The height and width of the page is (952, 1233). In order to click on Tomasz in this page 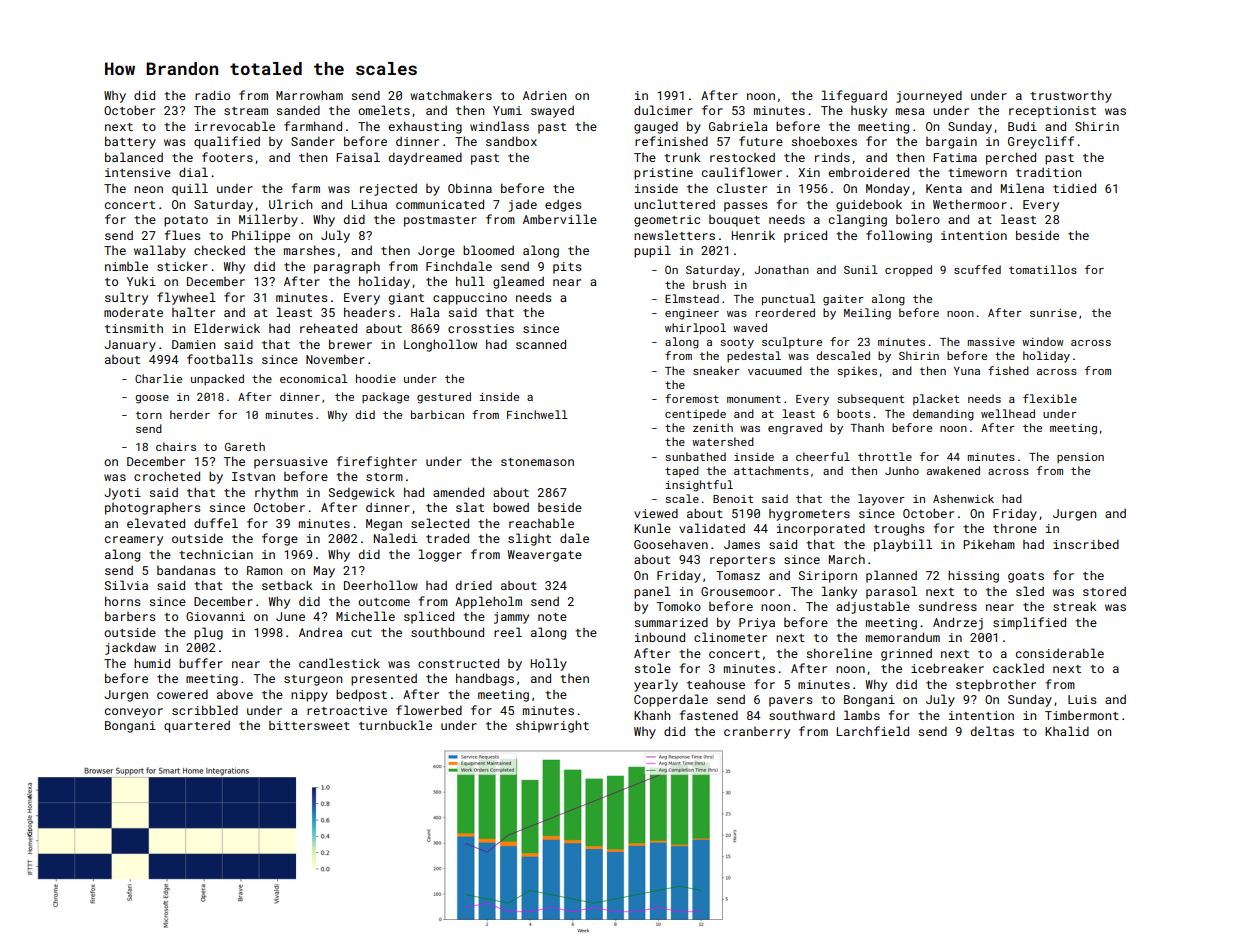, I will do `click(738, 575)`.
